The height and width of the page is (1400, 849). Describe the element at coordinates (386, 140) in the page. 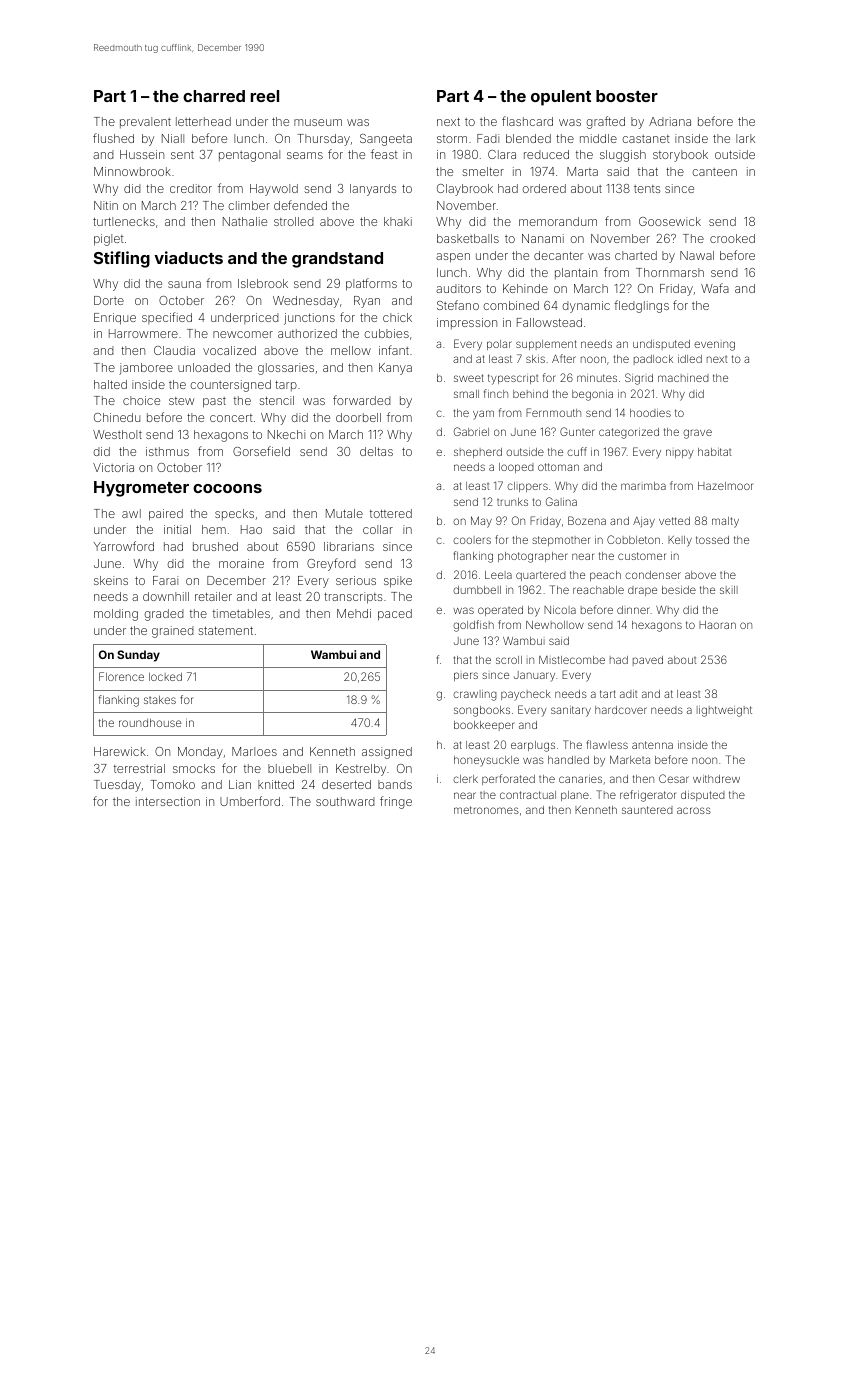

I see `Sangeeta` at that location.
